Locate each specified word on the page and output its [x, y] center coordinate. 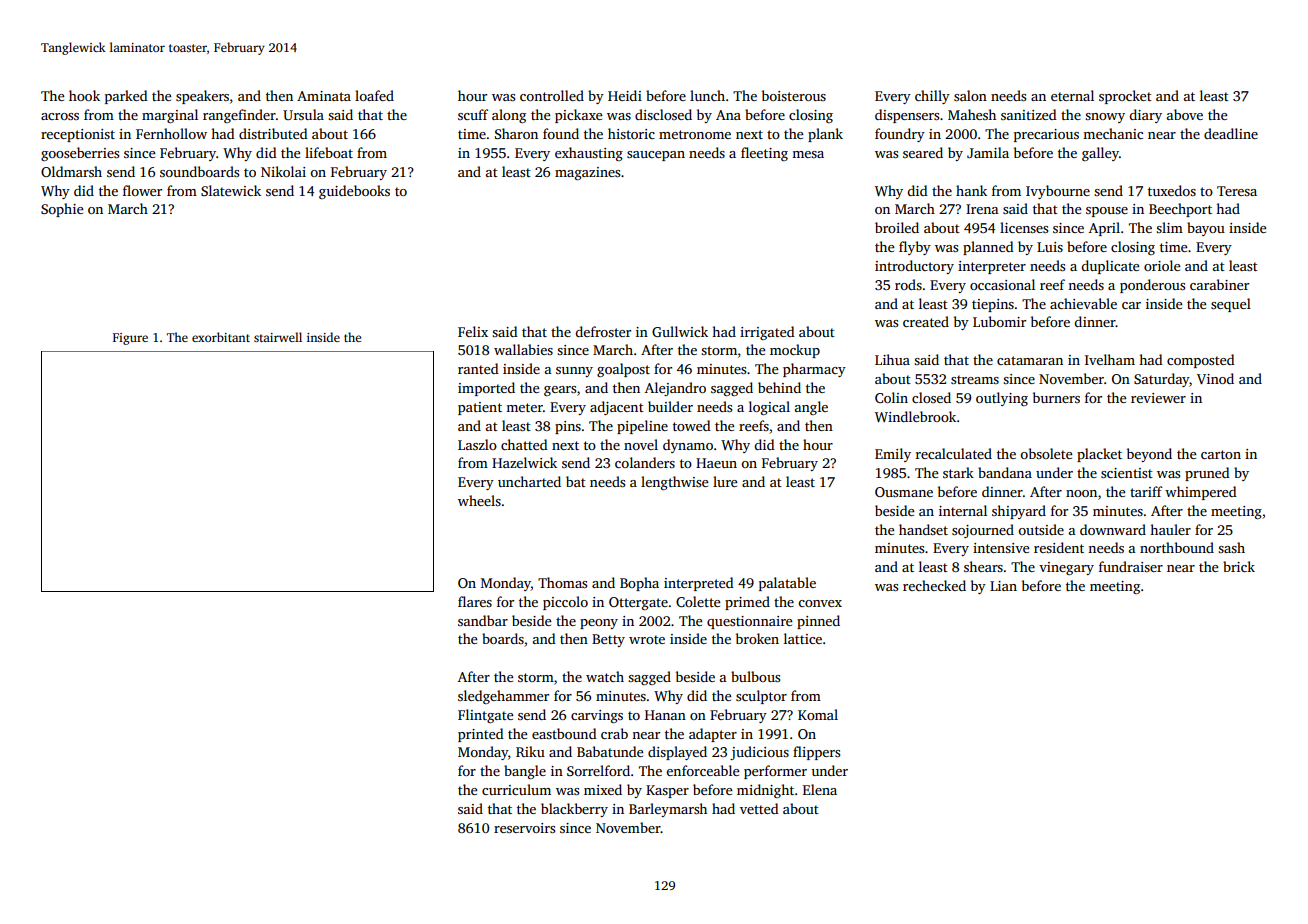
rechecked [934, 585]
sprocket [1125, 97]
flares [475, 601]
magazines [587, 173]
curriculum [516, 789]
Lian [1003, 586]
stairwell [278, 337]
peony [599, 624]
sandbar [483, 620]
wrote [647, 639]
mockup [795, 351]
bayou [1206, 229]
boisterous [794, 95]
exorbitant [221, 337]
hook [84, 95]
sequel [1231, 305]
